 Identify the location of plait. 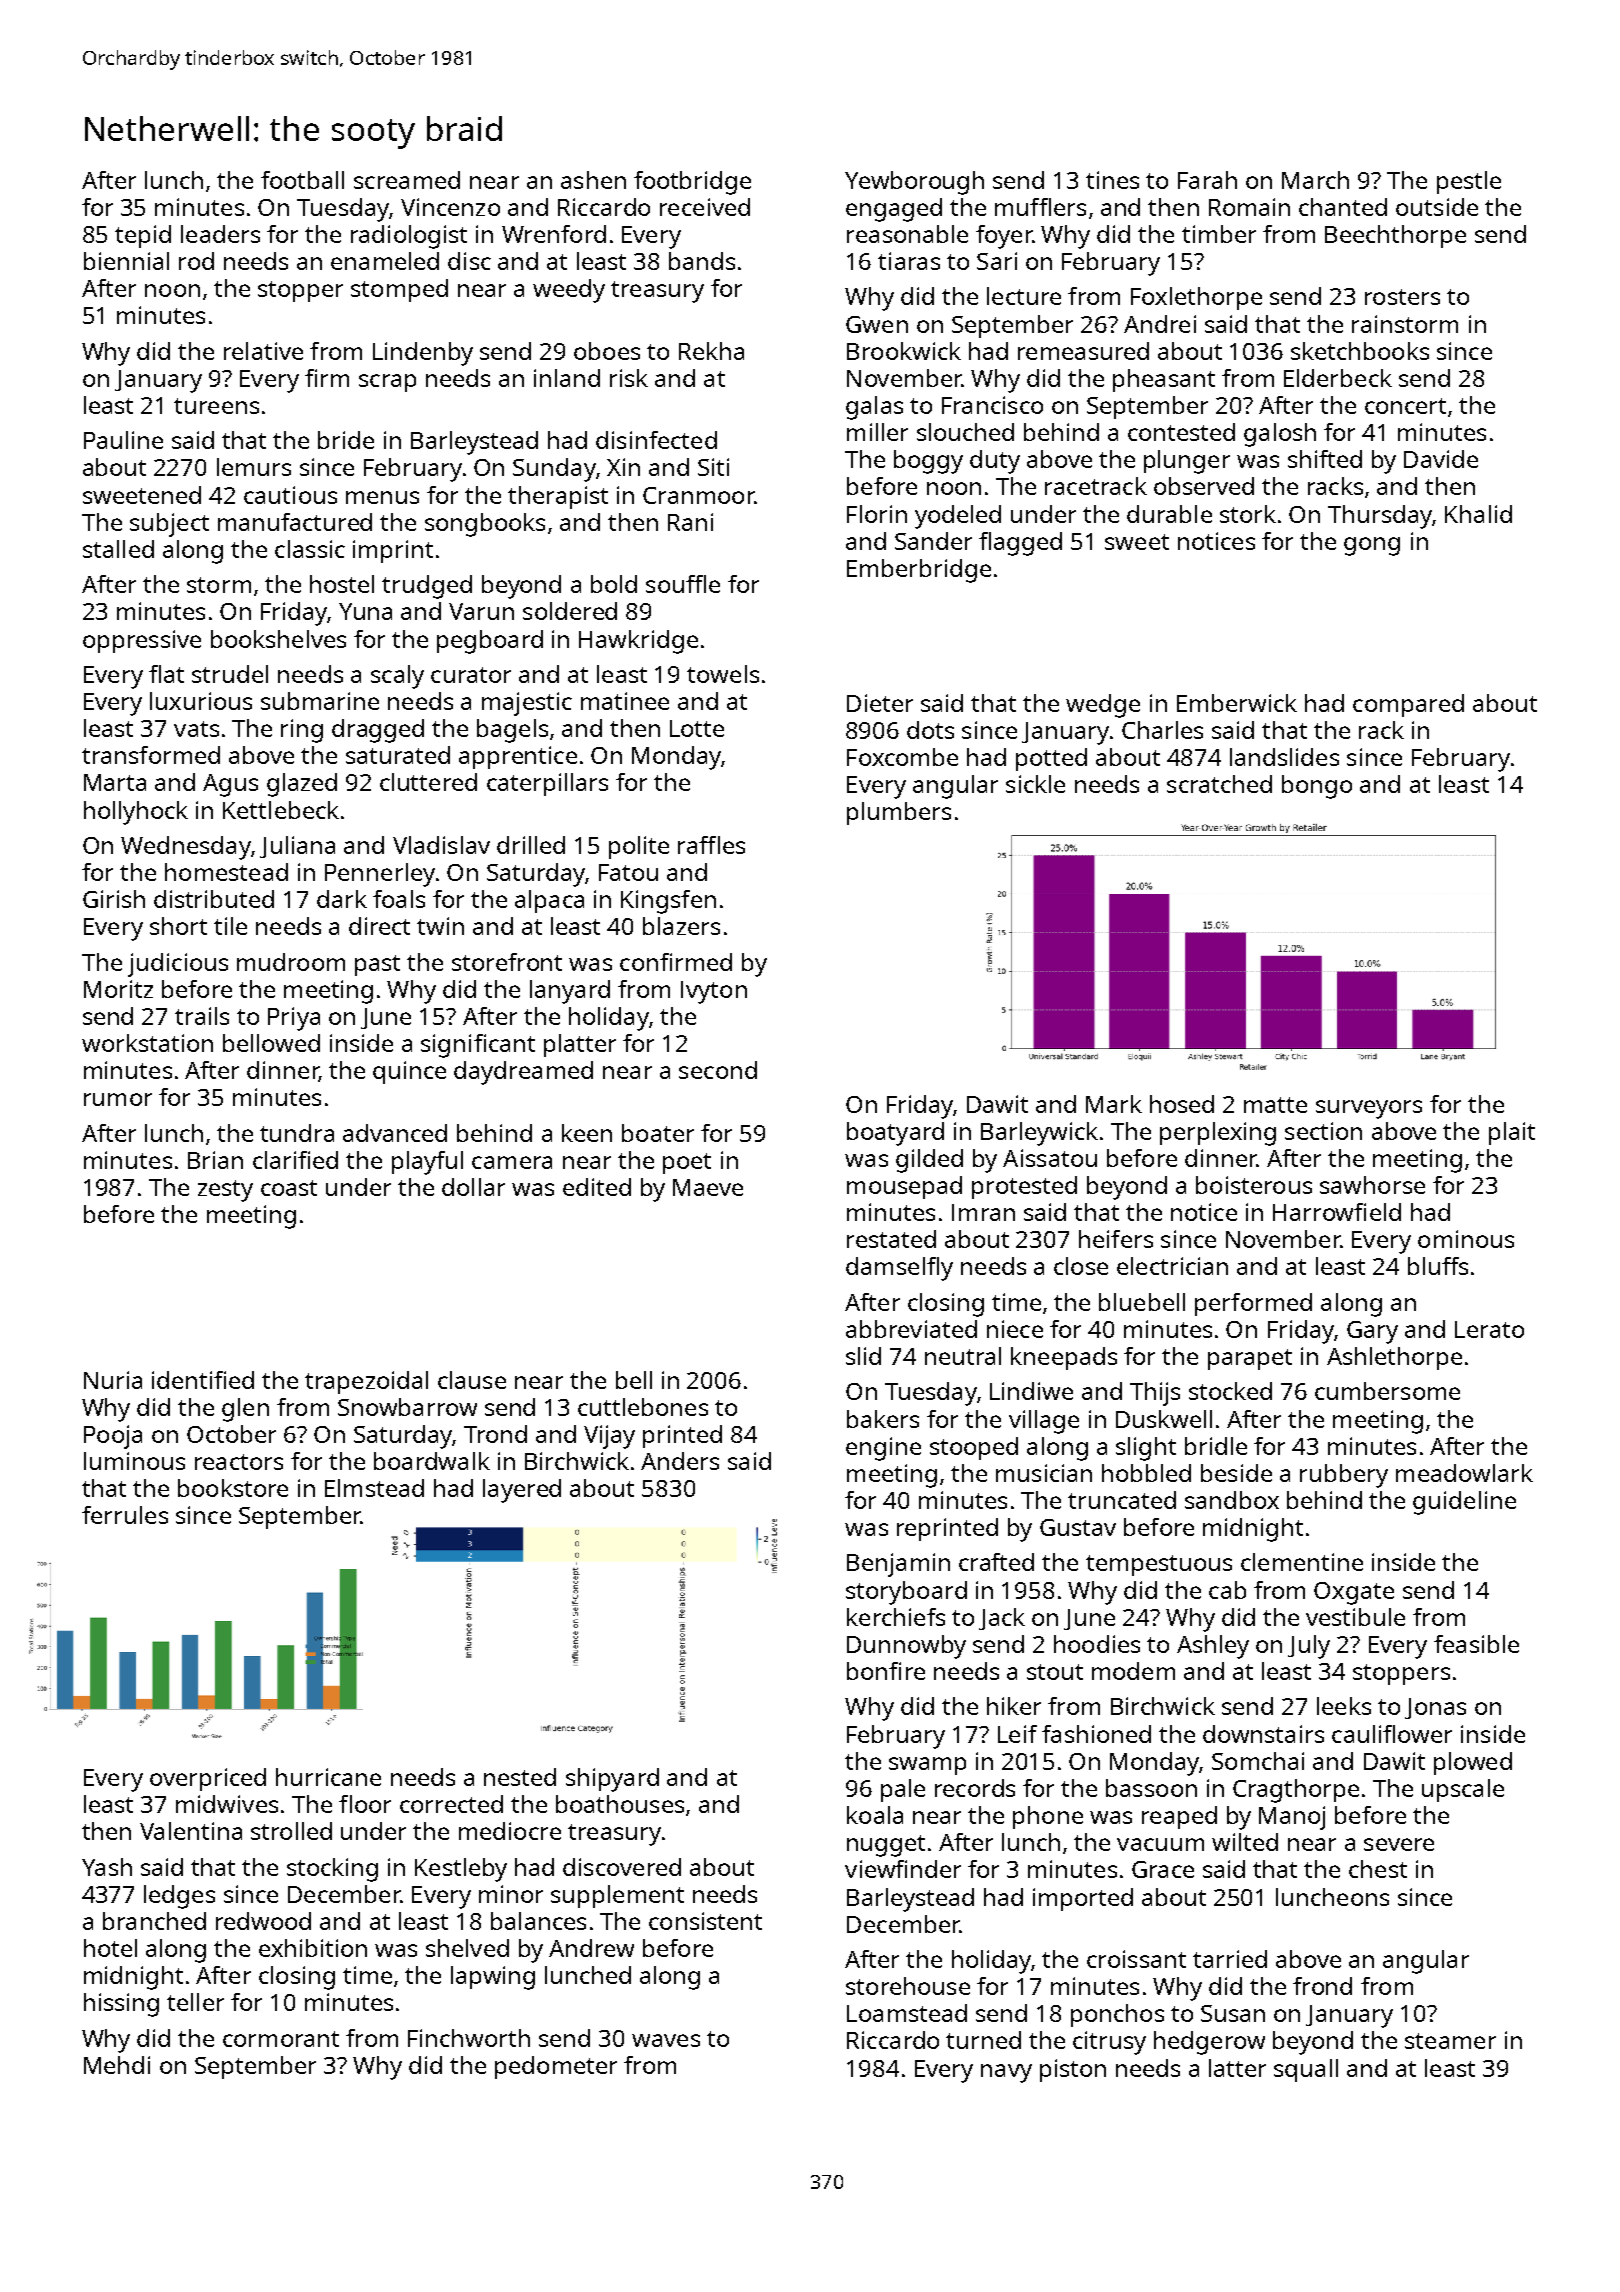
(1512, 1133).
